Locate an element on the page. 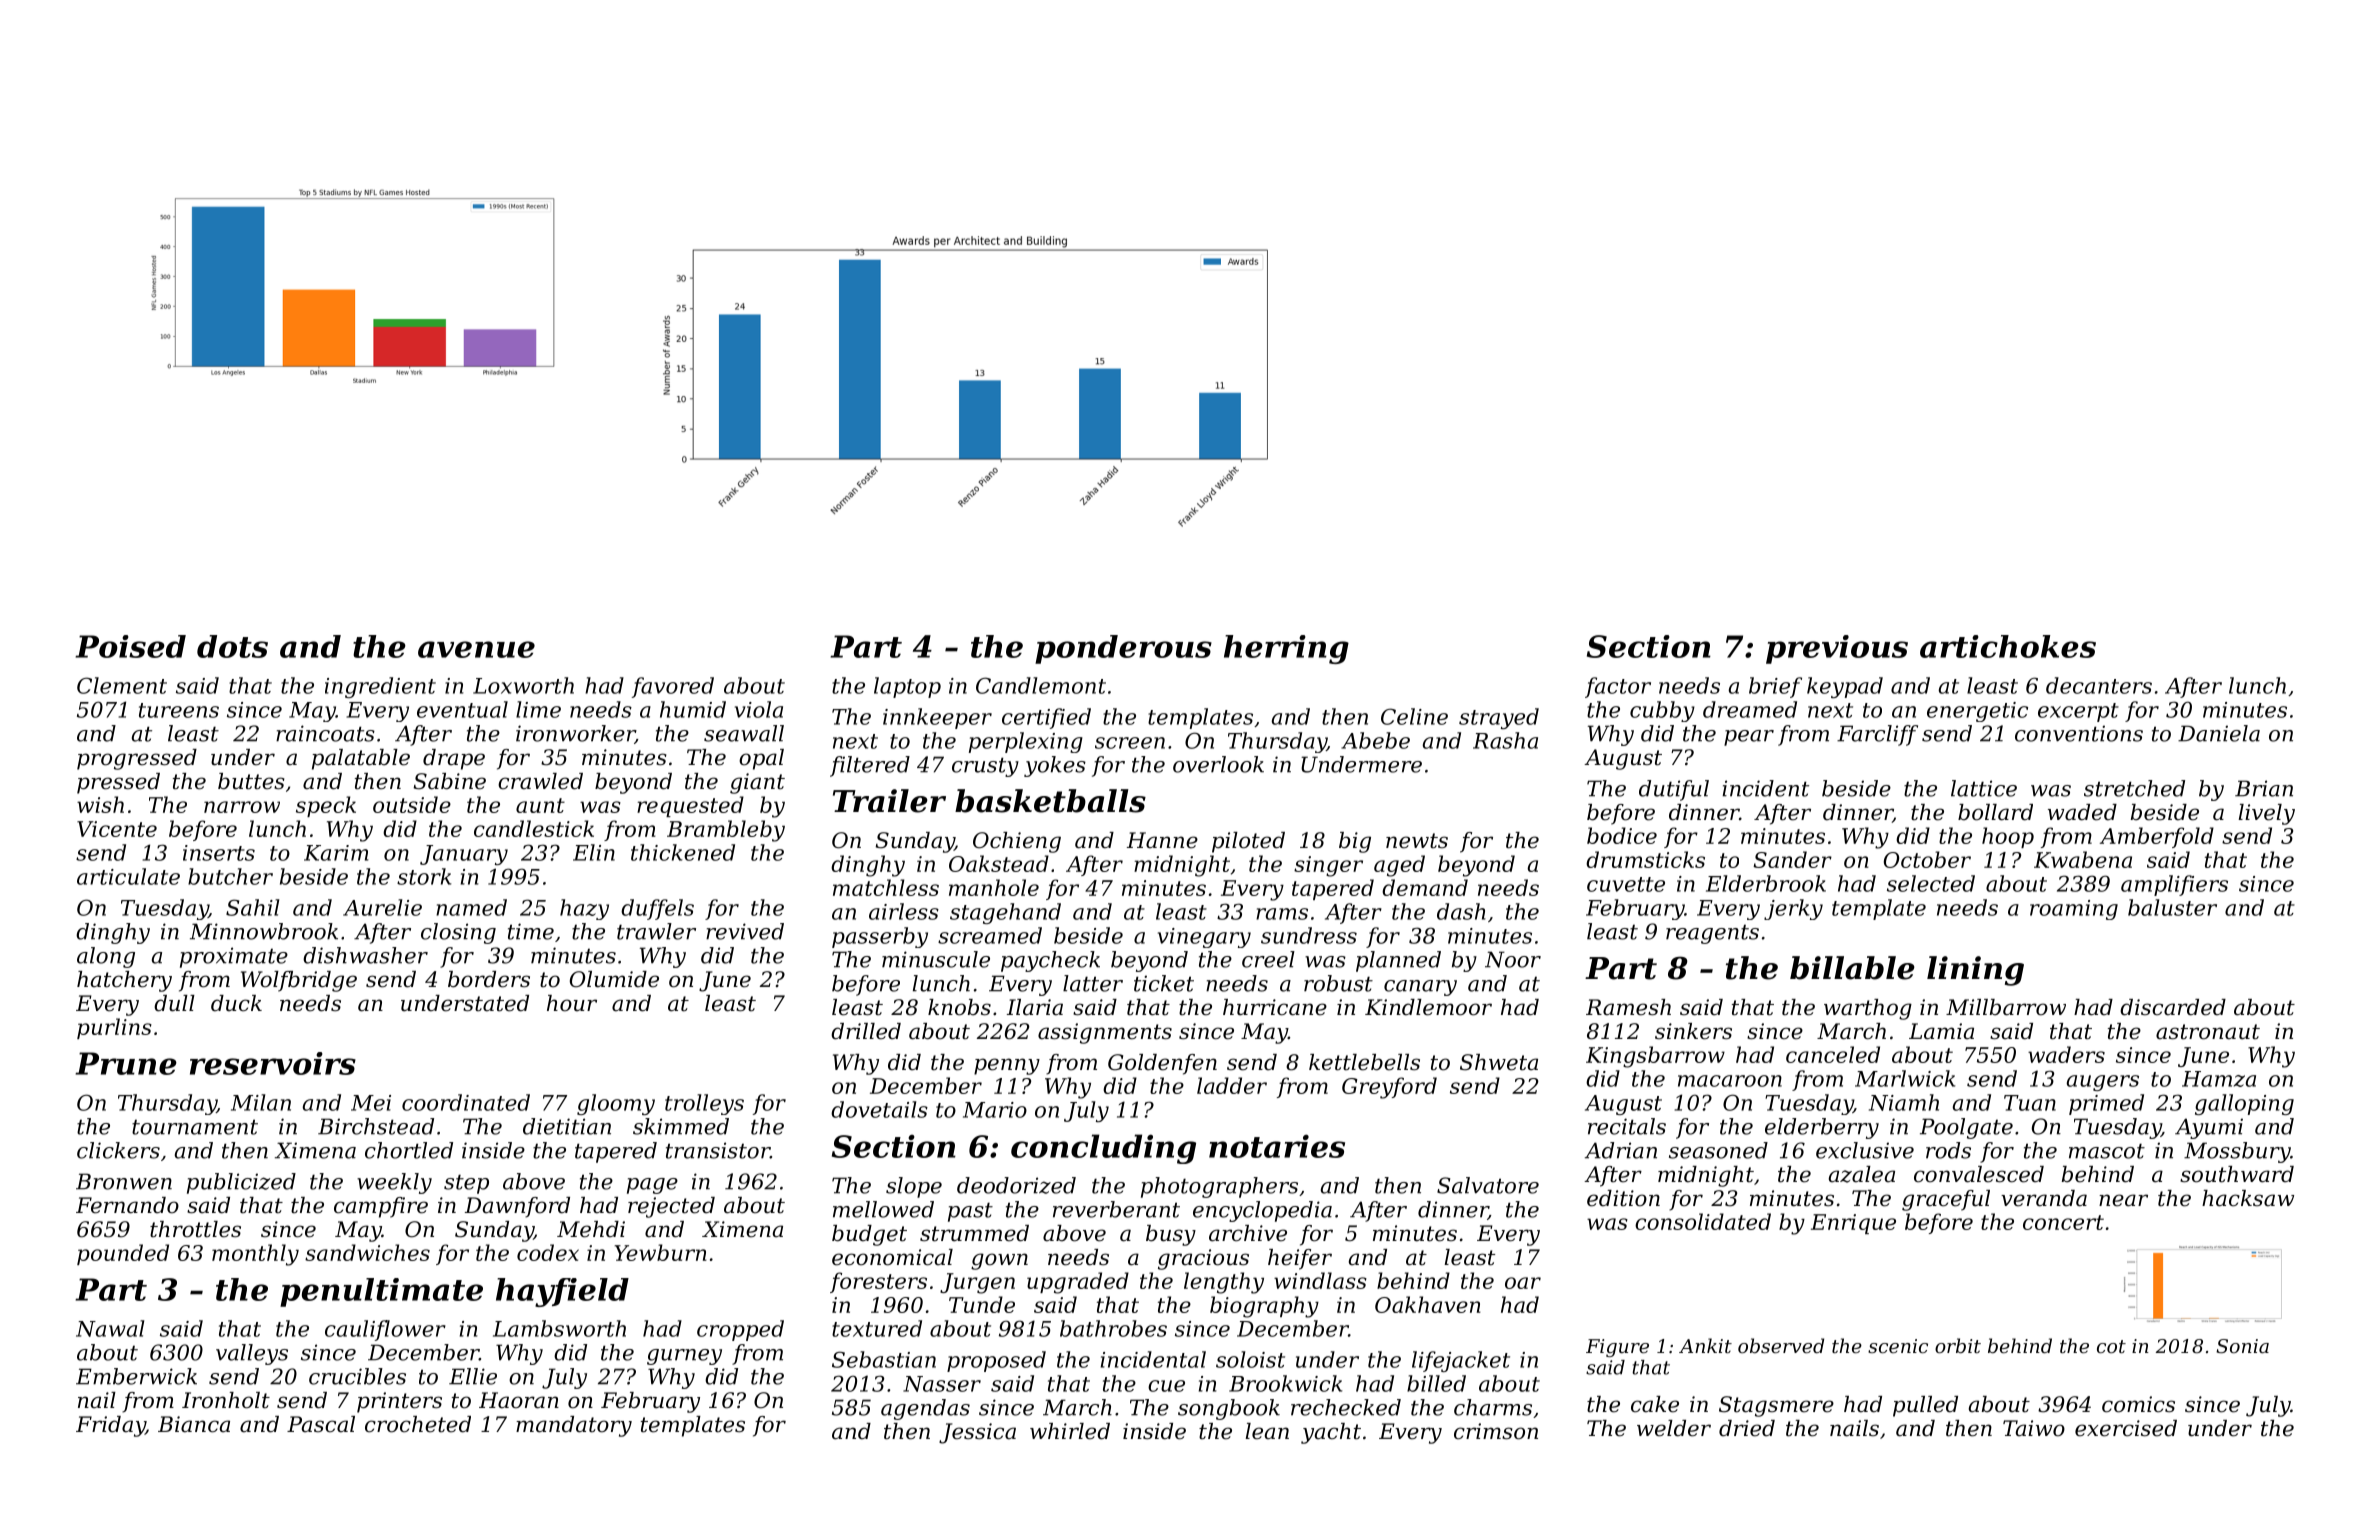  Ellie is located at coordinates (473, 1376).
